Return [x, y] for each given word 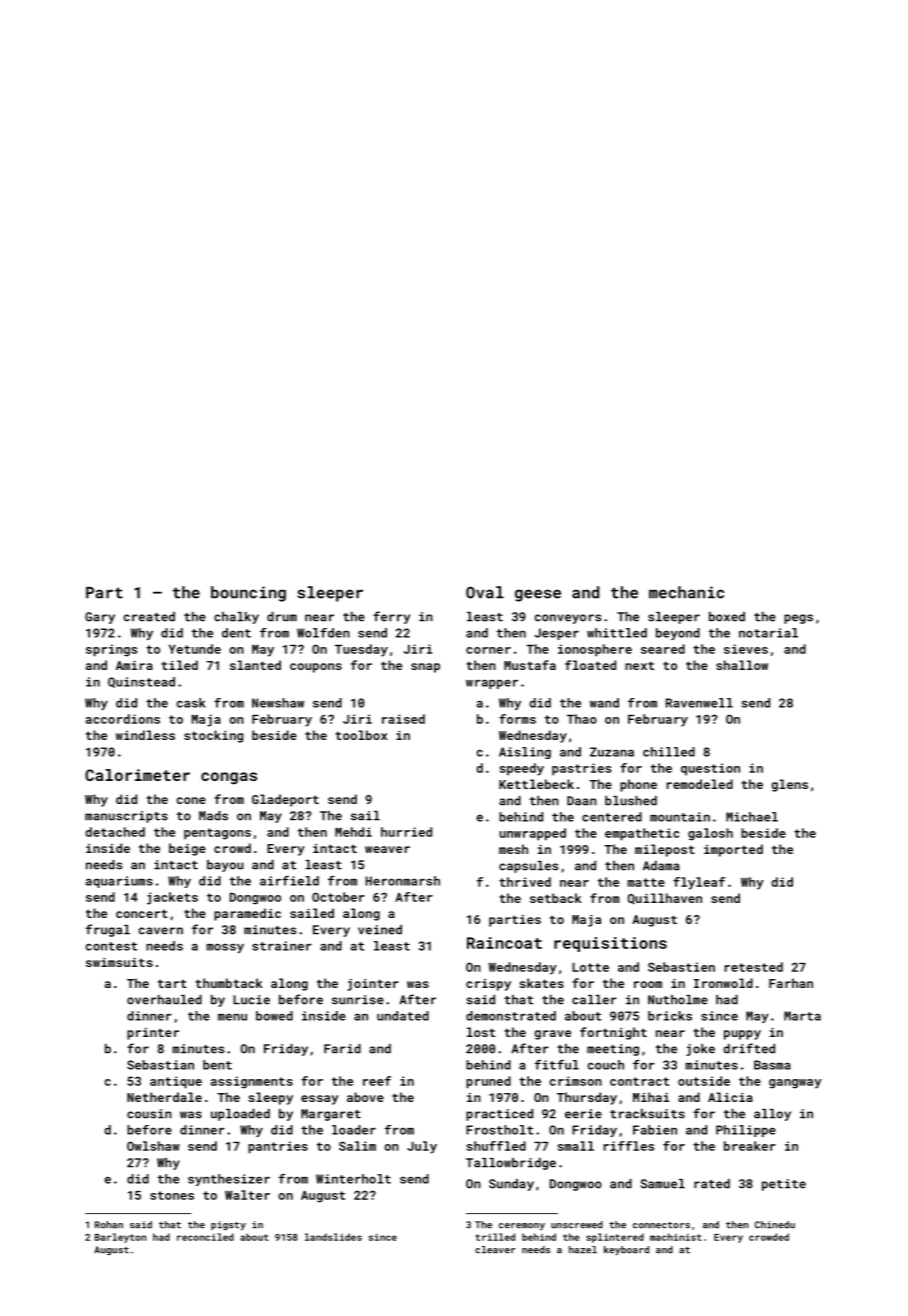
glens [789, 785]
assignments [252, 1082]
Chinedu [775, 1225]
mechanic [686, 592]
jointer [373, 985]
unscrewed [577, 1225]
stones [172, 1195]
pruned [488, 1082]
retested [754, 967]
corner [488, 650]
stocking [213, 736]
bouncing [248, 594]
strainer [282, 946]
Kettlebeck [536, 784]
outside [704, 1081]
